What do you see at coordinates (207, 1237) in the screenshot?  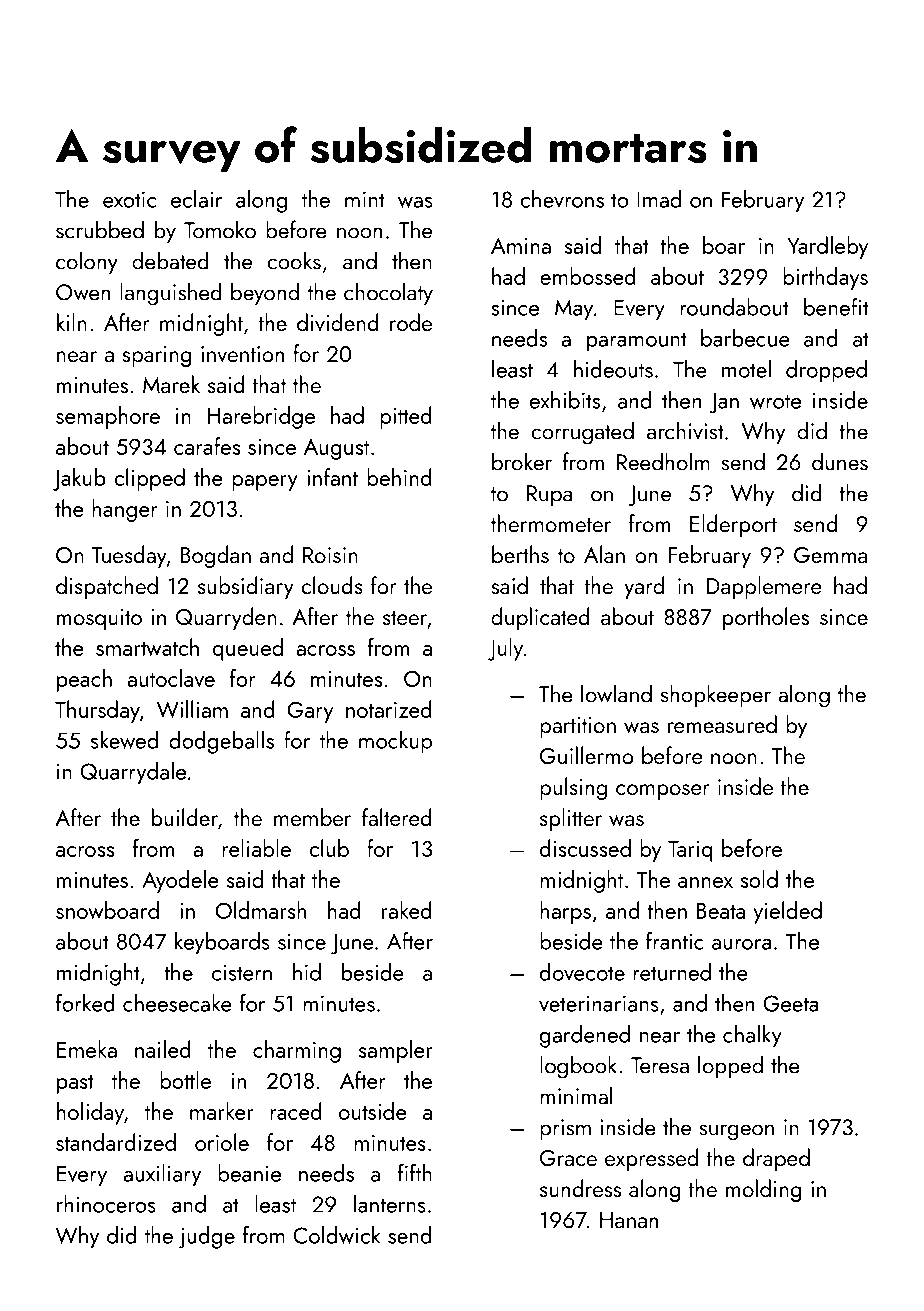 I see `judge` at bounding box center [207, 1237].
